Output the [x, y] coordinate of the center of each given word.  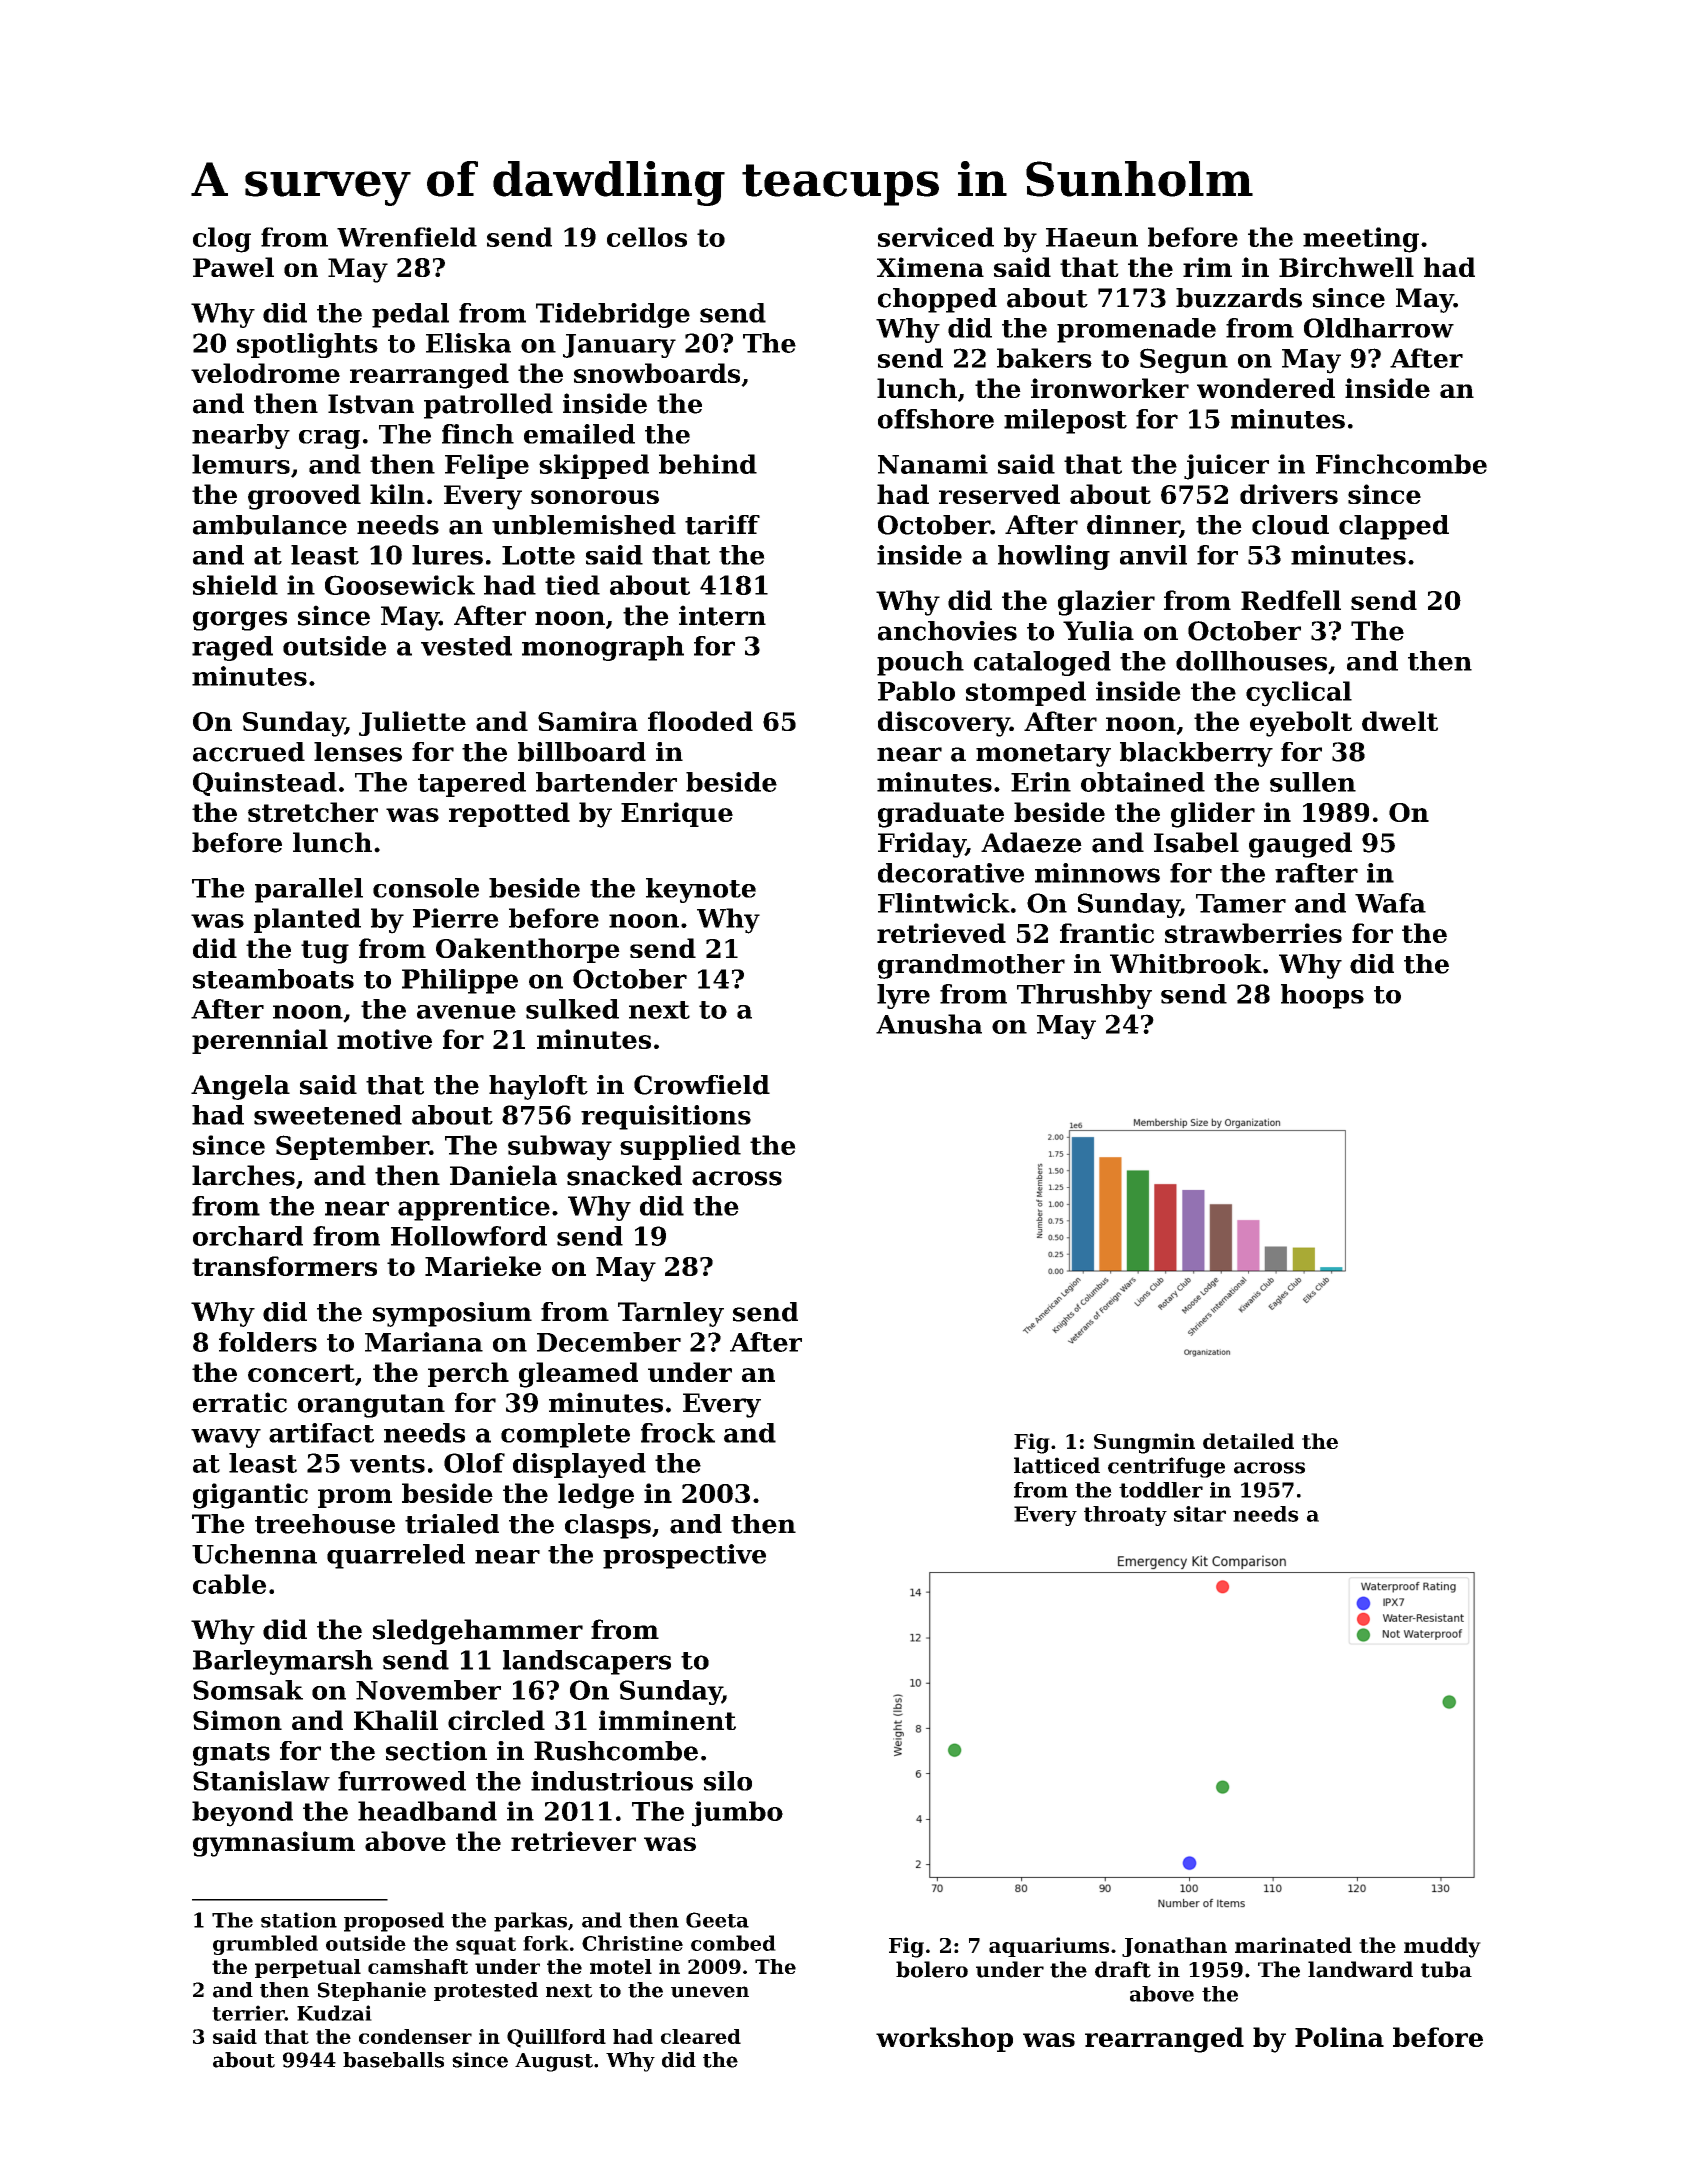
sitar [1200, 1514]
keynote [701, 890]
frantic [1107, 933]
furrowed [402, 1781]
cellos [647, 237]
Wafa [1390, 903]
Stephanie [372, 1991]
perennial [260, 1041]
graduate [941, 815]
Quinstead [265, 784]
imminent [667, 1720]
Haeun [1092, 237]
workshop [944, 2039]
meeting [1361, 240]
